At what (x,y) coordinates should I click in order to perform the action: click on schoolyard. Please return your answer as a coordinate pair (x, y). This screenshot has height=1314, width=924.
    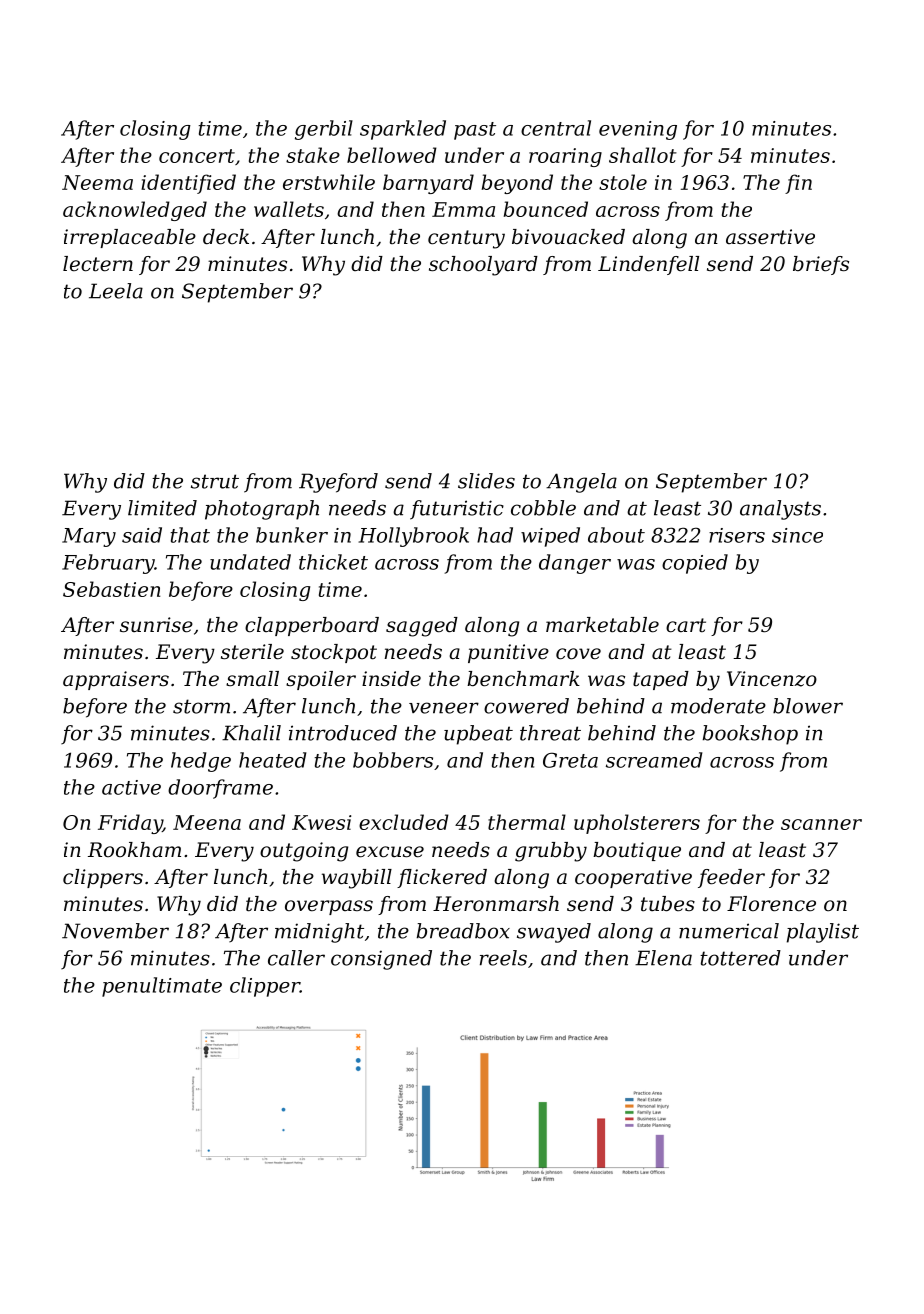
    Looking at the image, I should click on (483, 266).
